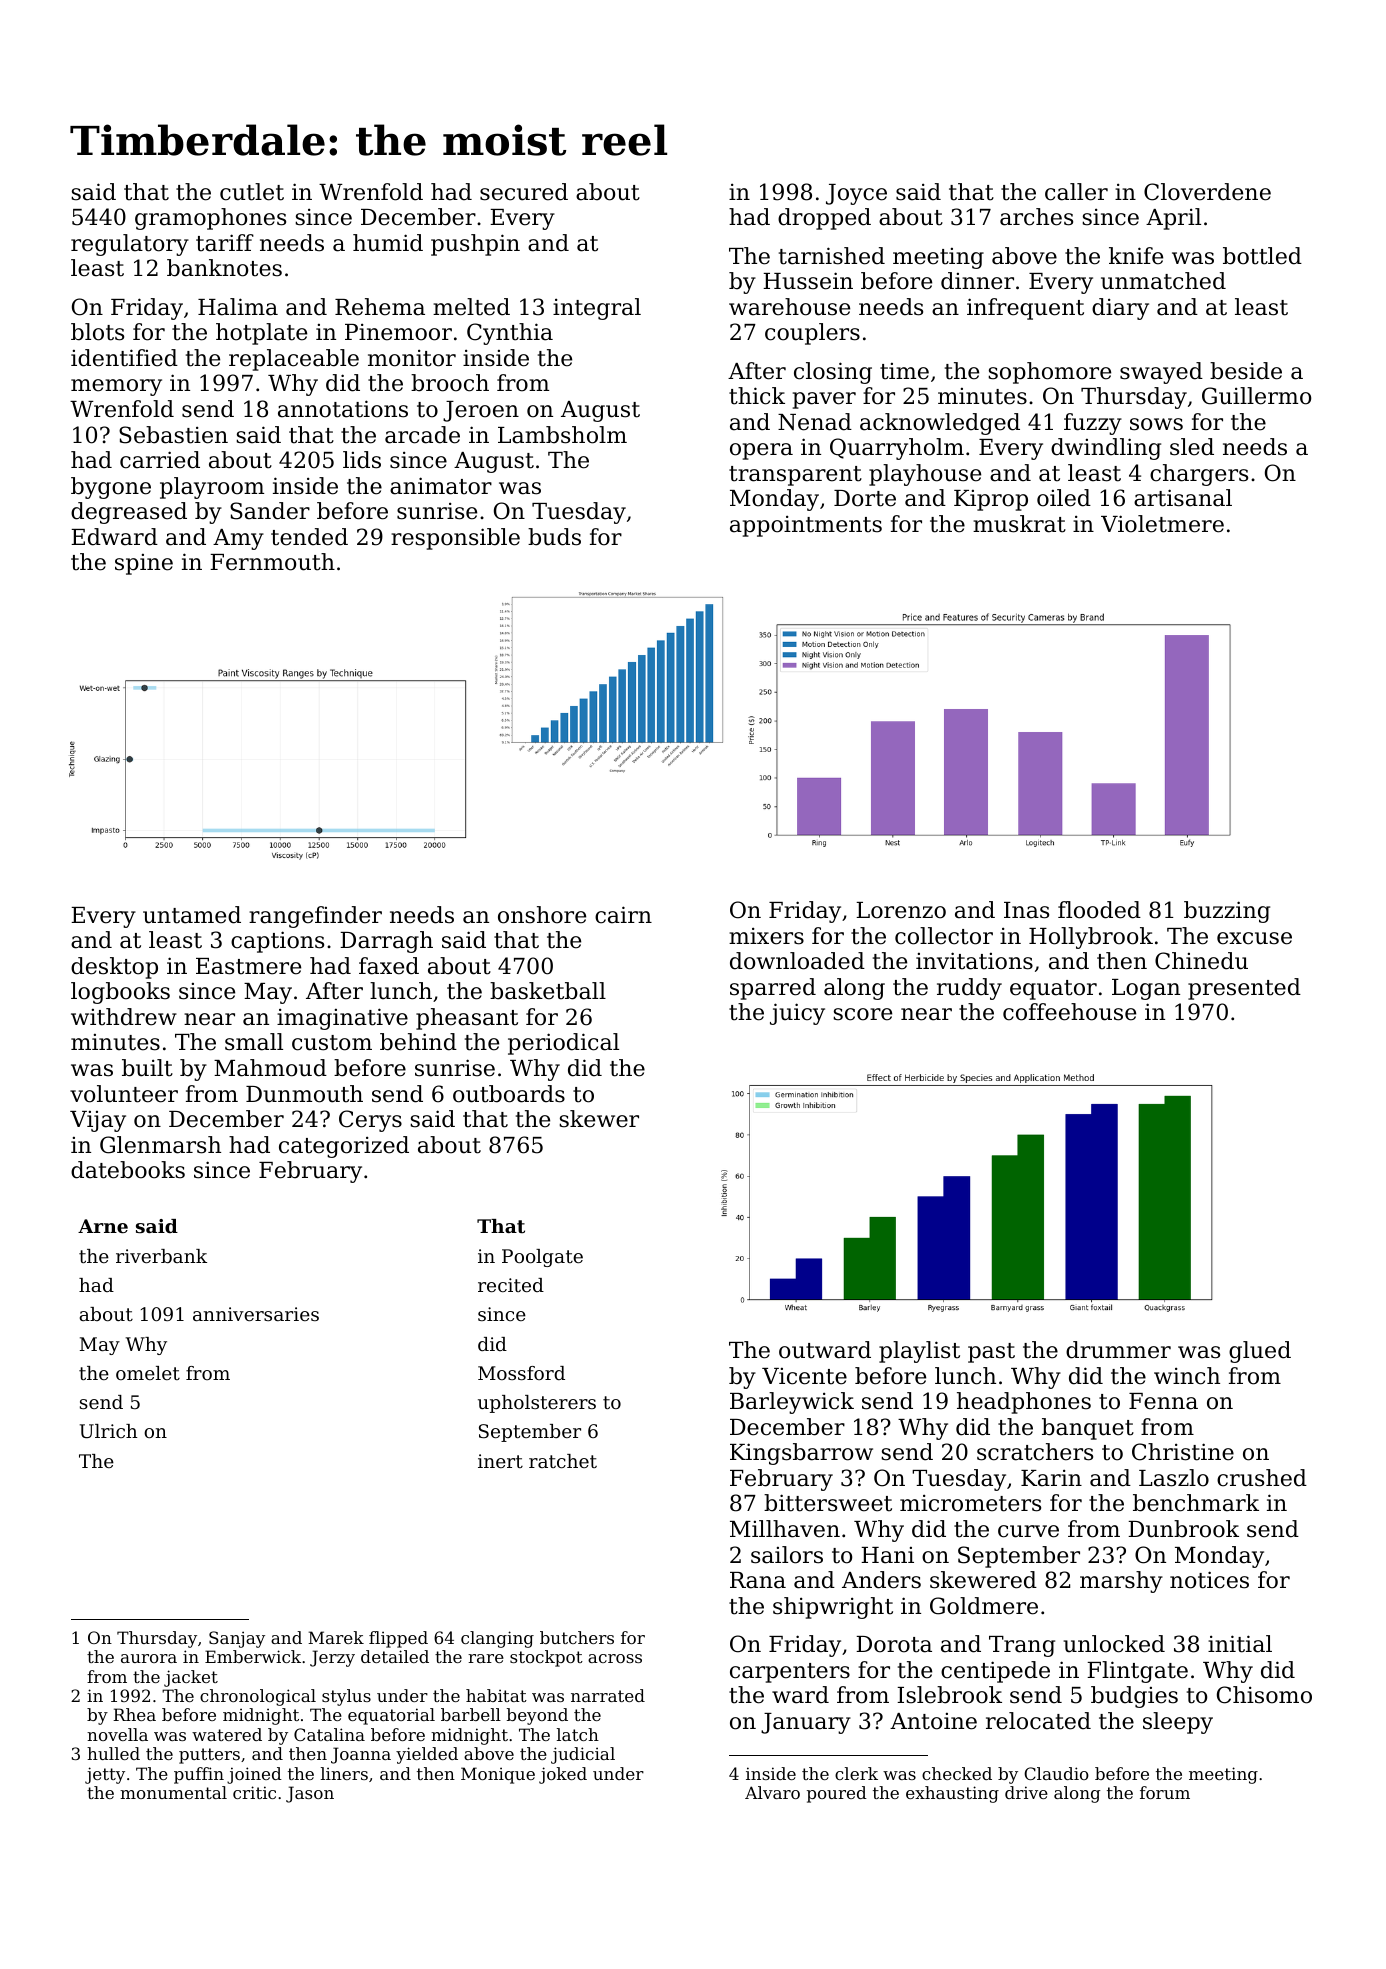 The height and width of the document is (1969, 1386). Describe the element at coordinates (1262, 1478) in the document. I see `crushed` at that location.
